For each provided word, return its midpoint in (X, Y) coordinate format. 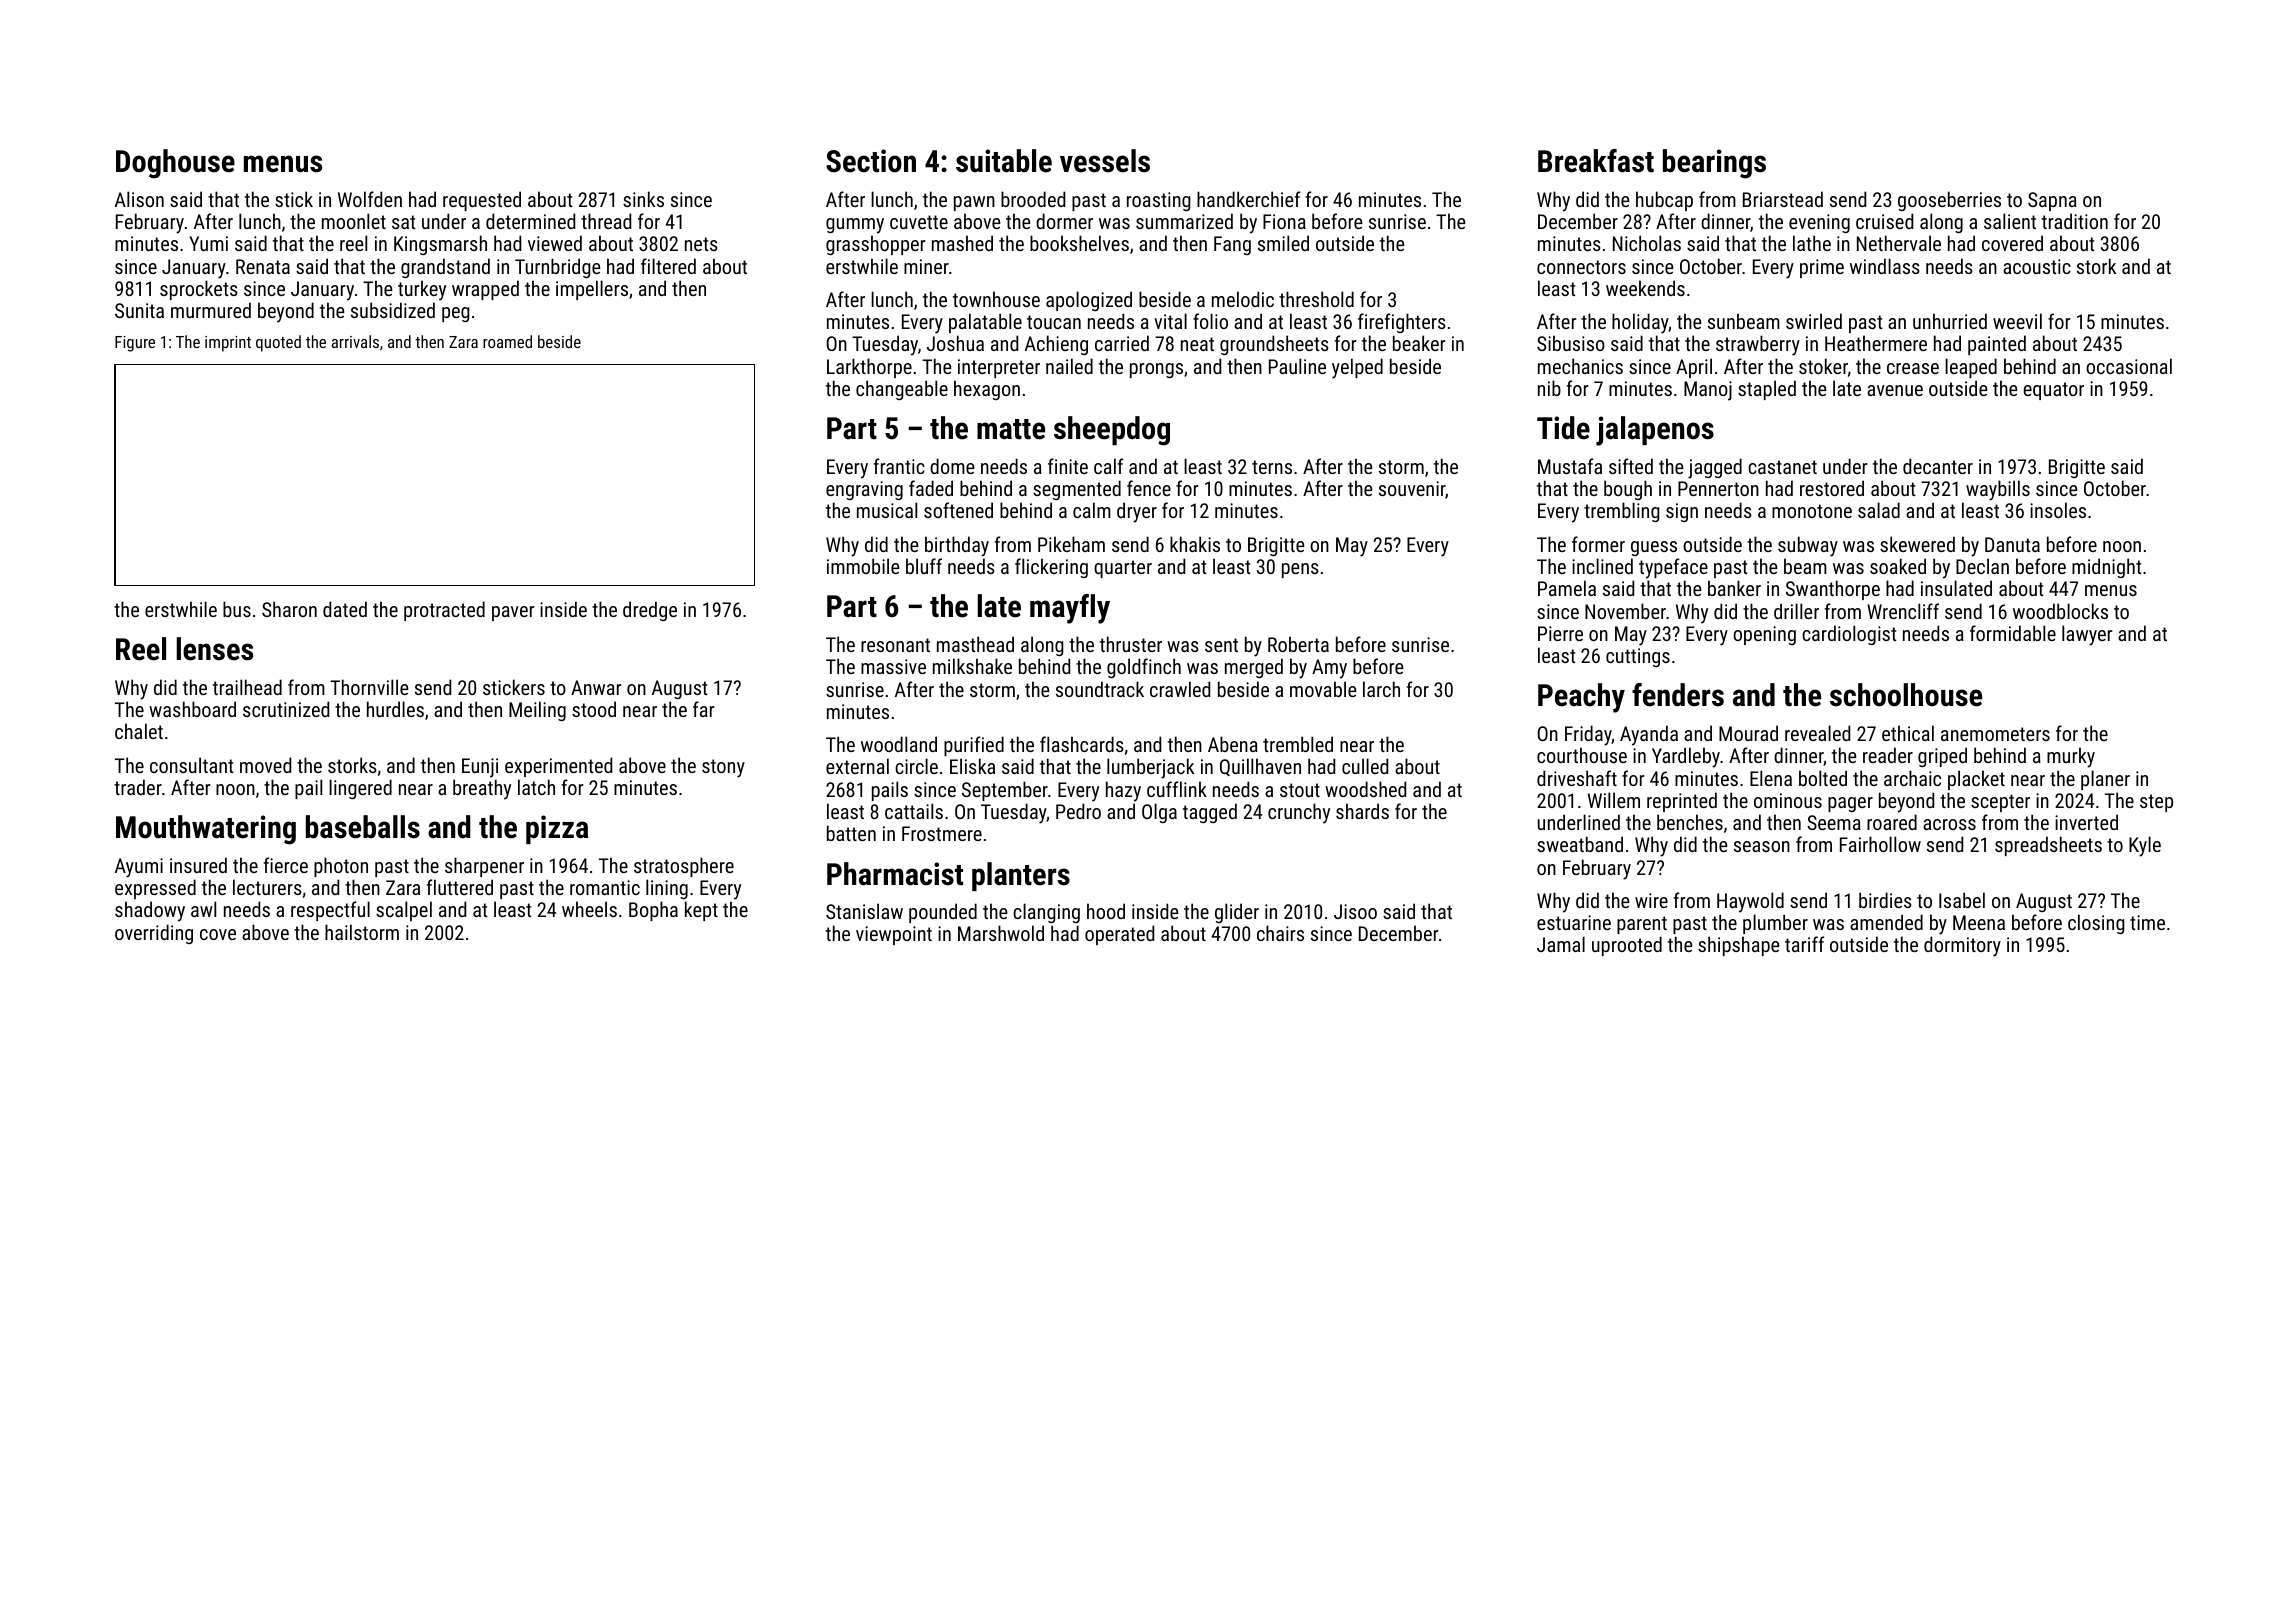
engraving (864, 490)
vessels (1105, 161)
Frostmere (942, 833)
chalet (139, 731)
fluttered (460, 887)
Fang (1232, 245)
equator (2053, 391)
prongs (1156, 370)
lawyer (2087, 635)
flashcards (1082, 744)
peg (456, 314)
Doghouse (175, 164)
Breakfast (1596, 161)
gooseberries (1949, 201)
